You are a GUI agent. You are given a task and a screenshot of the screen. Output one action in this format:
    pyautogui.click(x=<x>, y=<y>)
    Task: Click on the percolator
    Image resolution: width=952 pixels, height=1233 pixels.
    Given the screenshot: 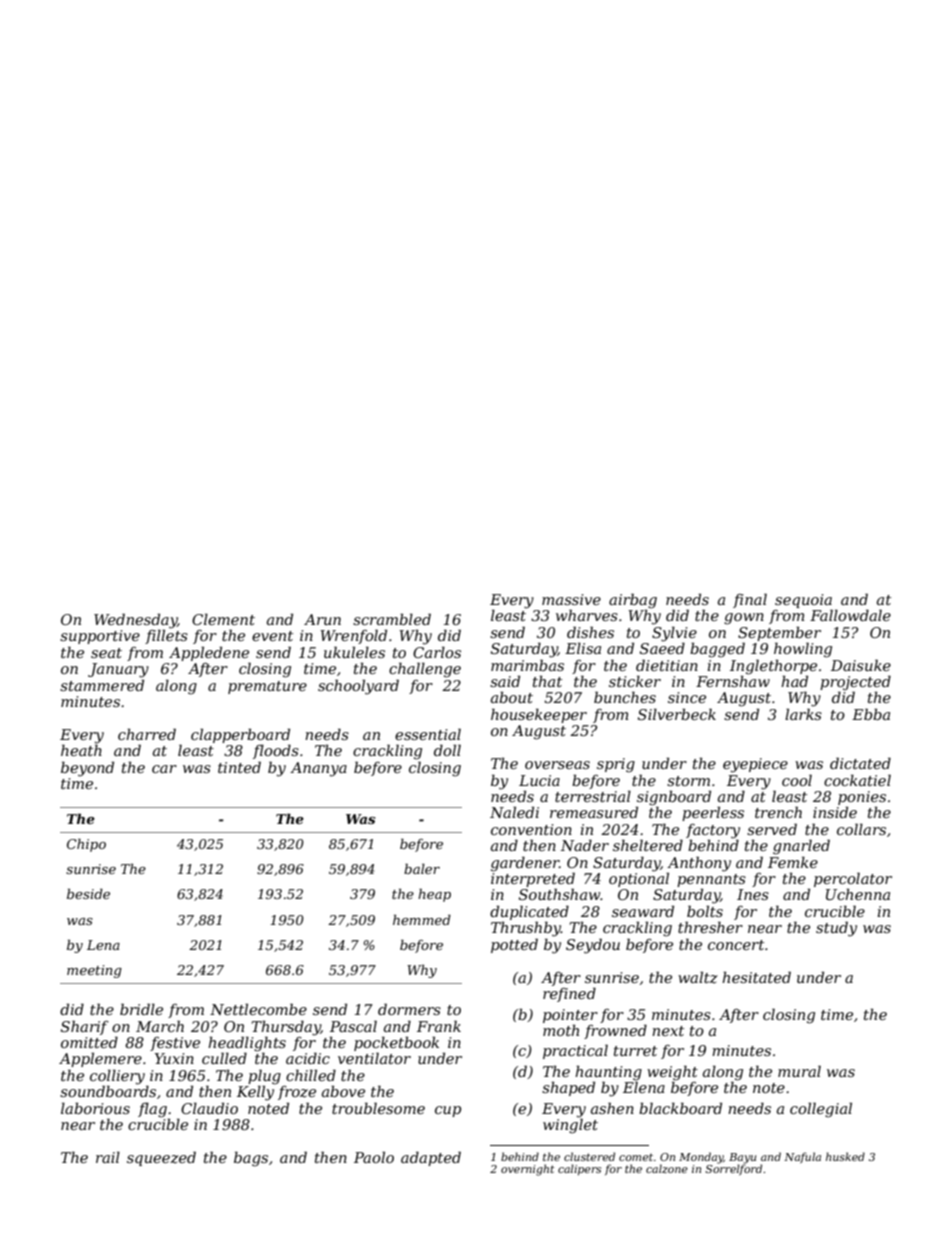 What is the action you would take?
    pyautogui.click(x=853, y=879)
